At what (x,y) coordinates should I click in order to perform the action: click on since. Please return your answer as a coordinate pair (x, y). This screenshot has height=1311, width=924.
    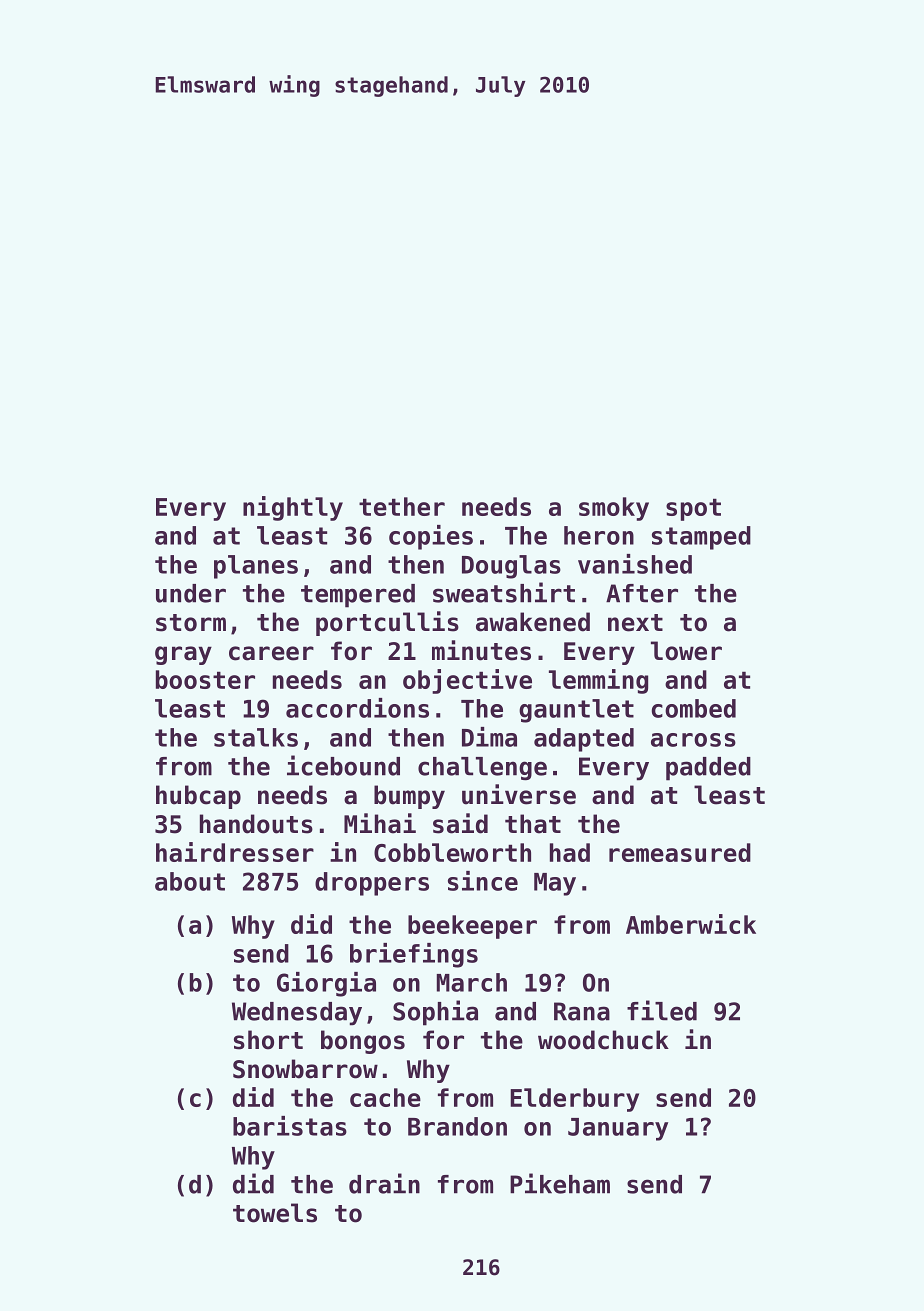
    Looking at the image, I should click on (483, 881).
